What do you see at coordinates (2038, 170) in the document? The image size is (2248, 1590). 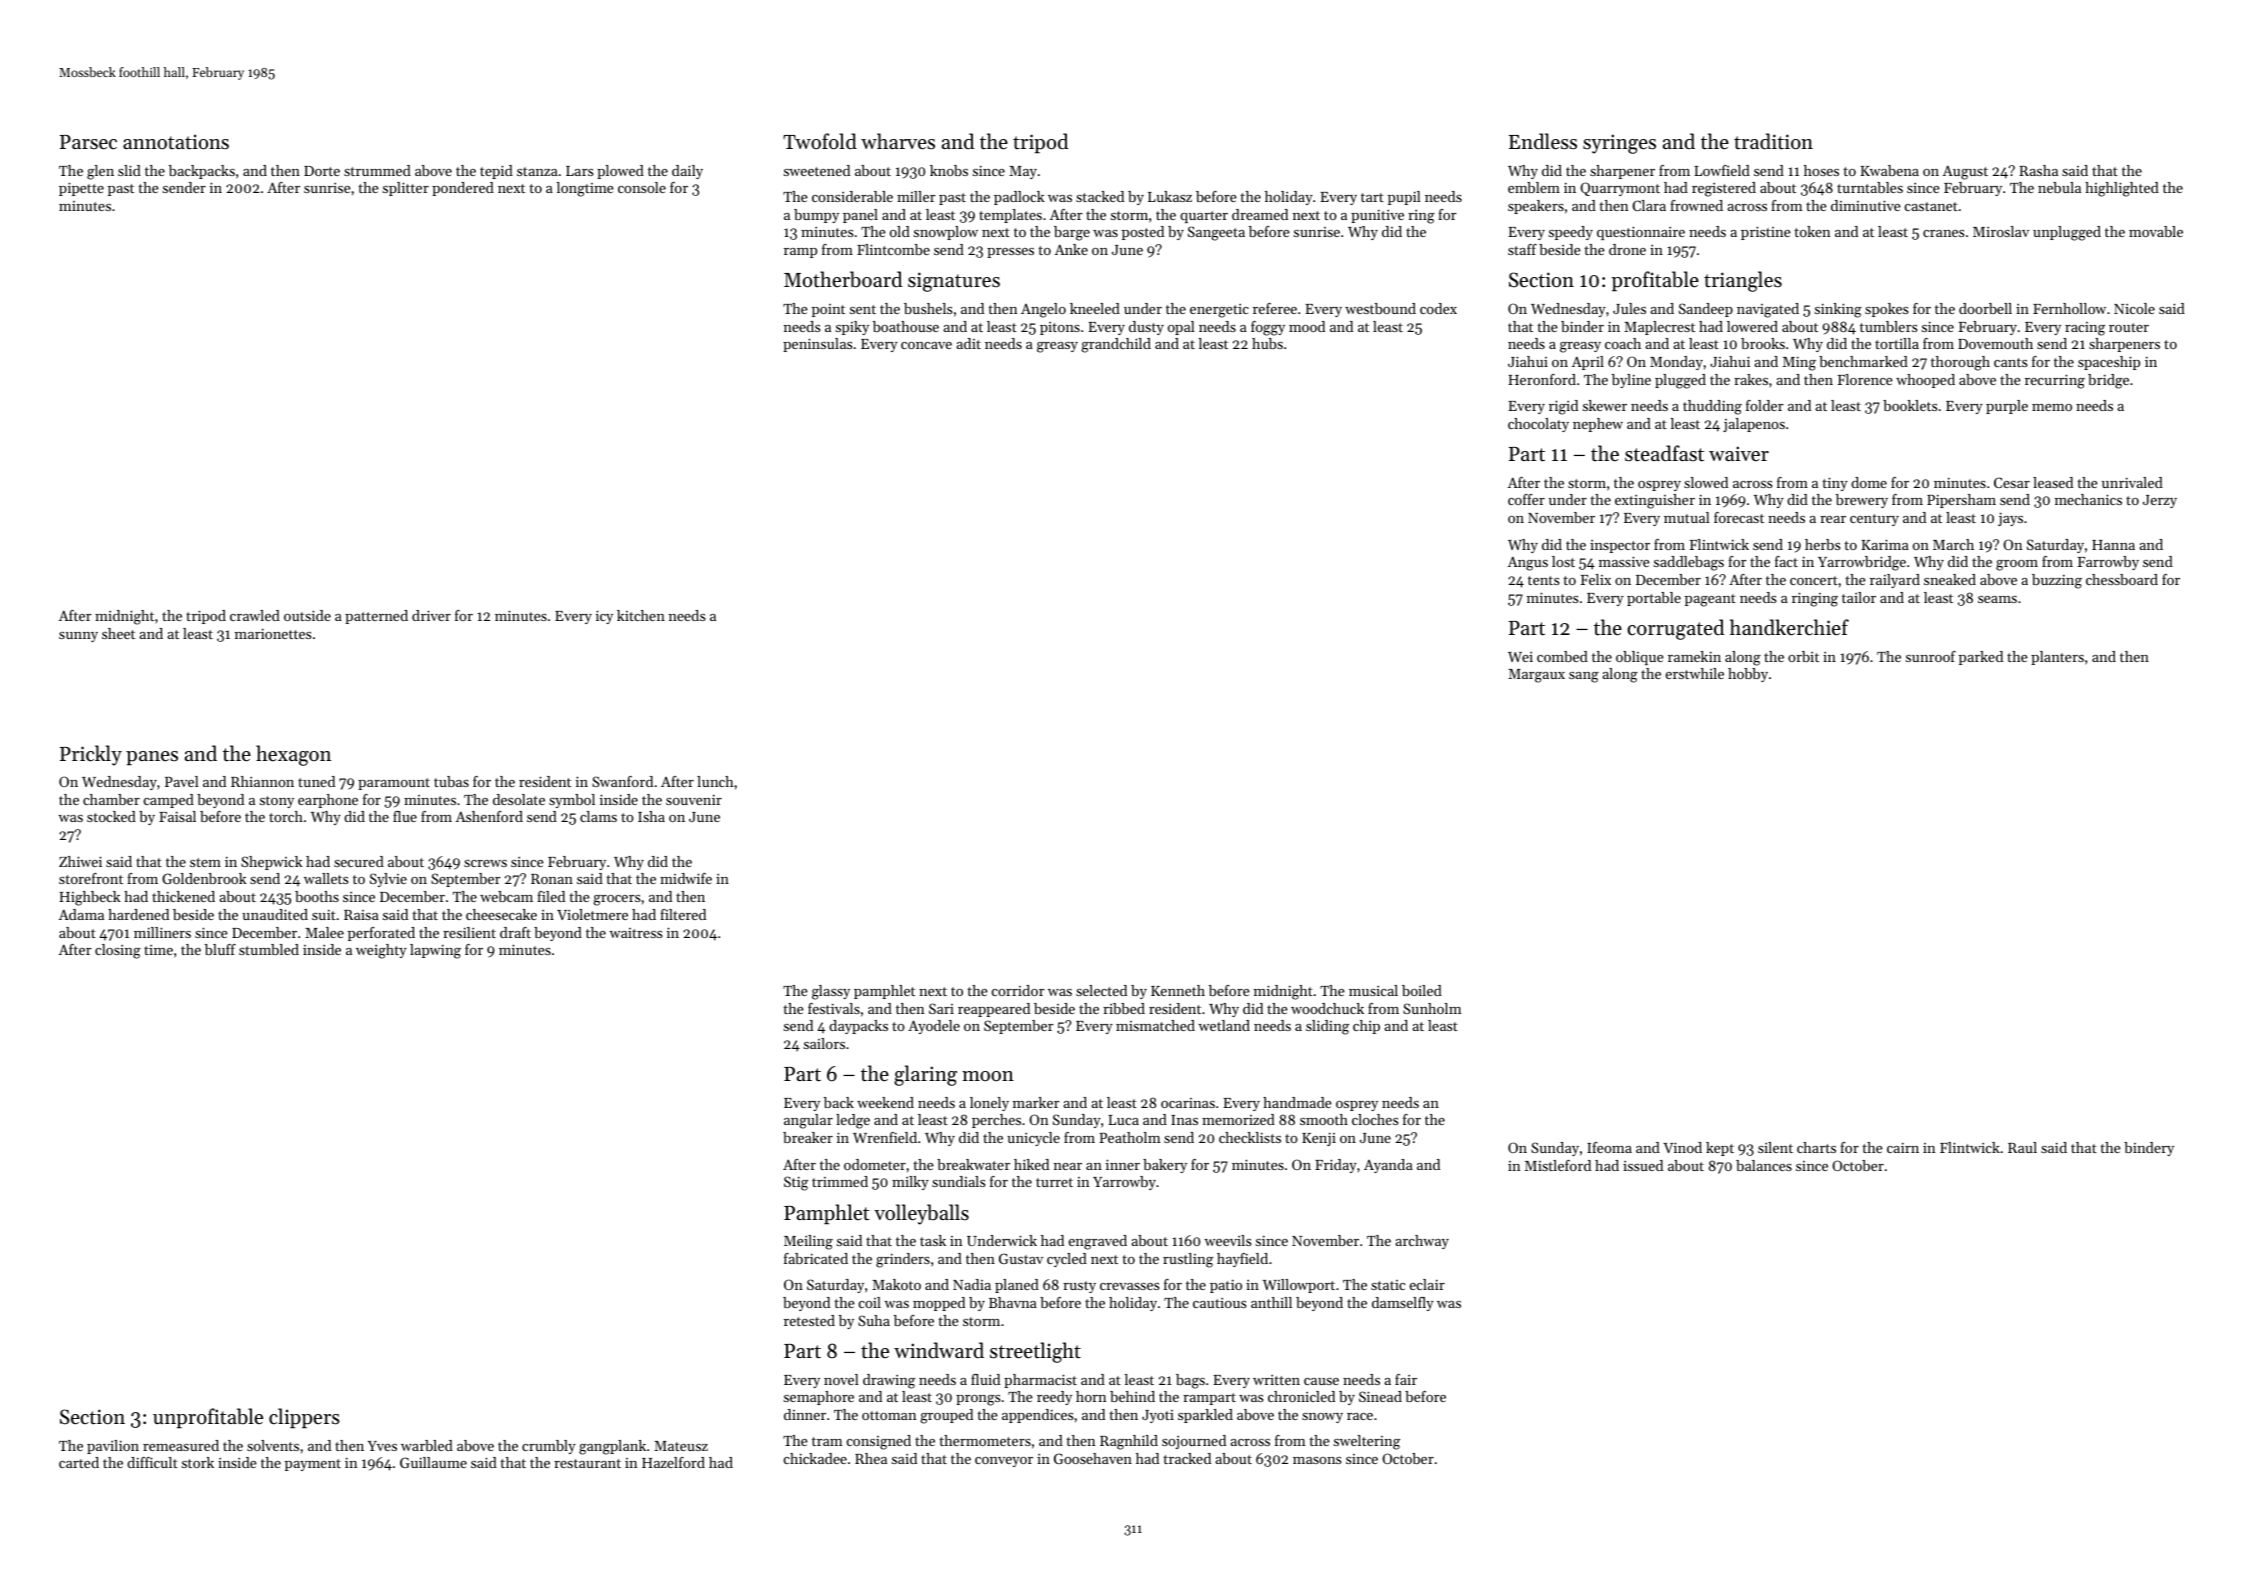 I see `Rasha` at bounding box center [2038, 170].
